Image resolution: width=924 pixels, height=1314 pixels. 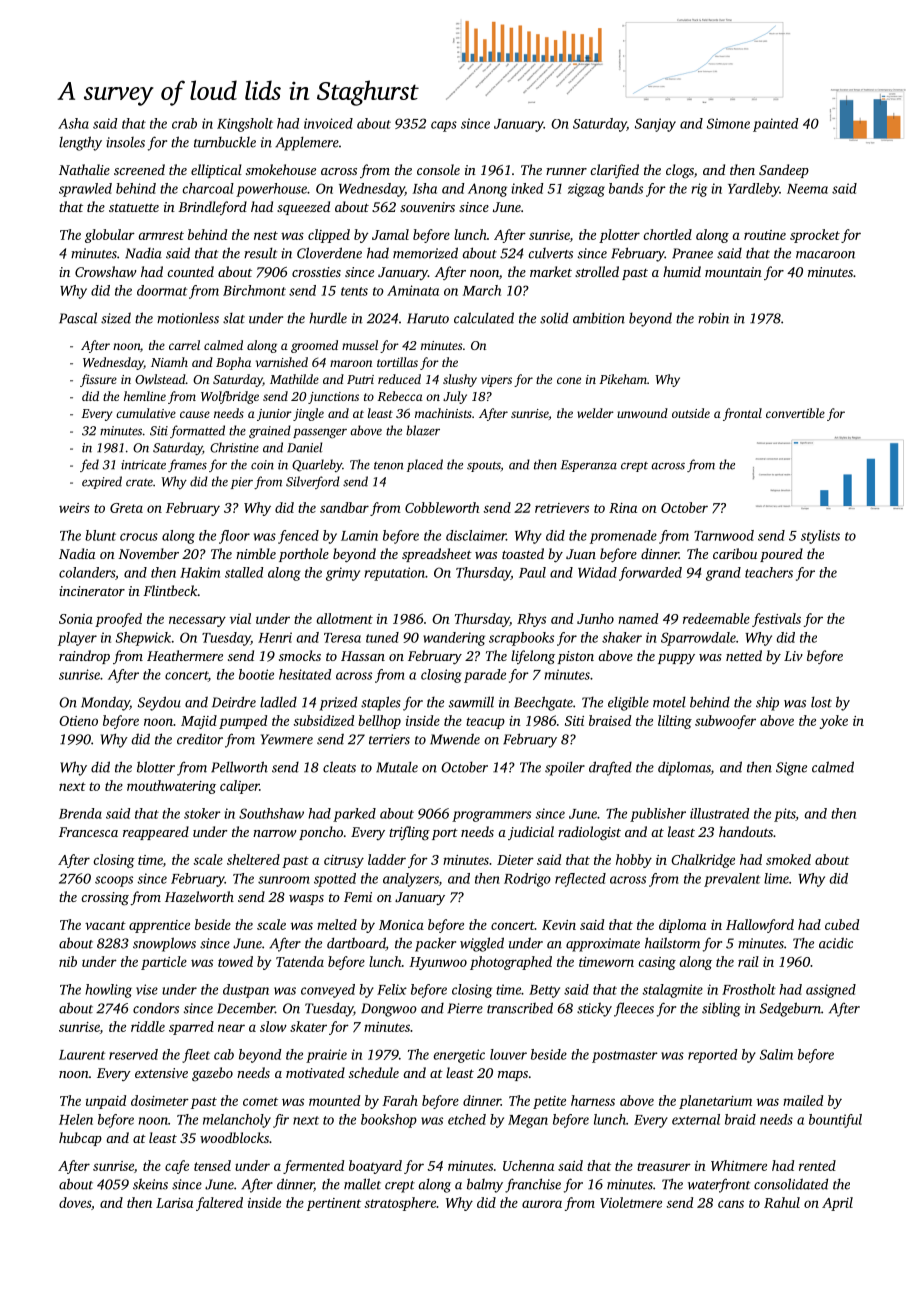 I want to click on doves, so click(x=75, y=1202).
